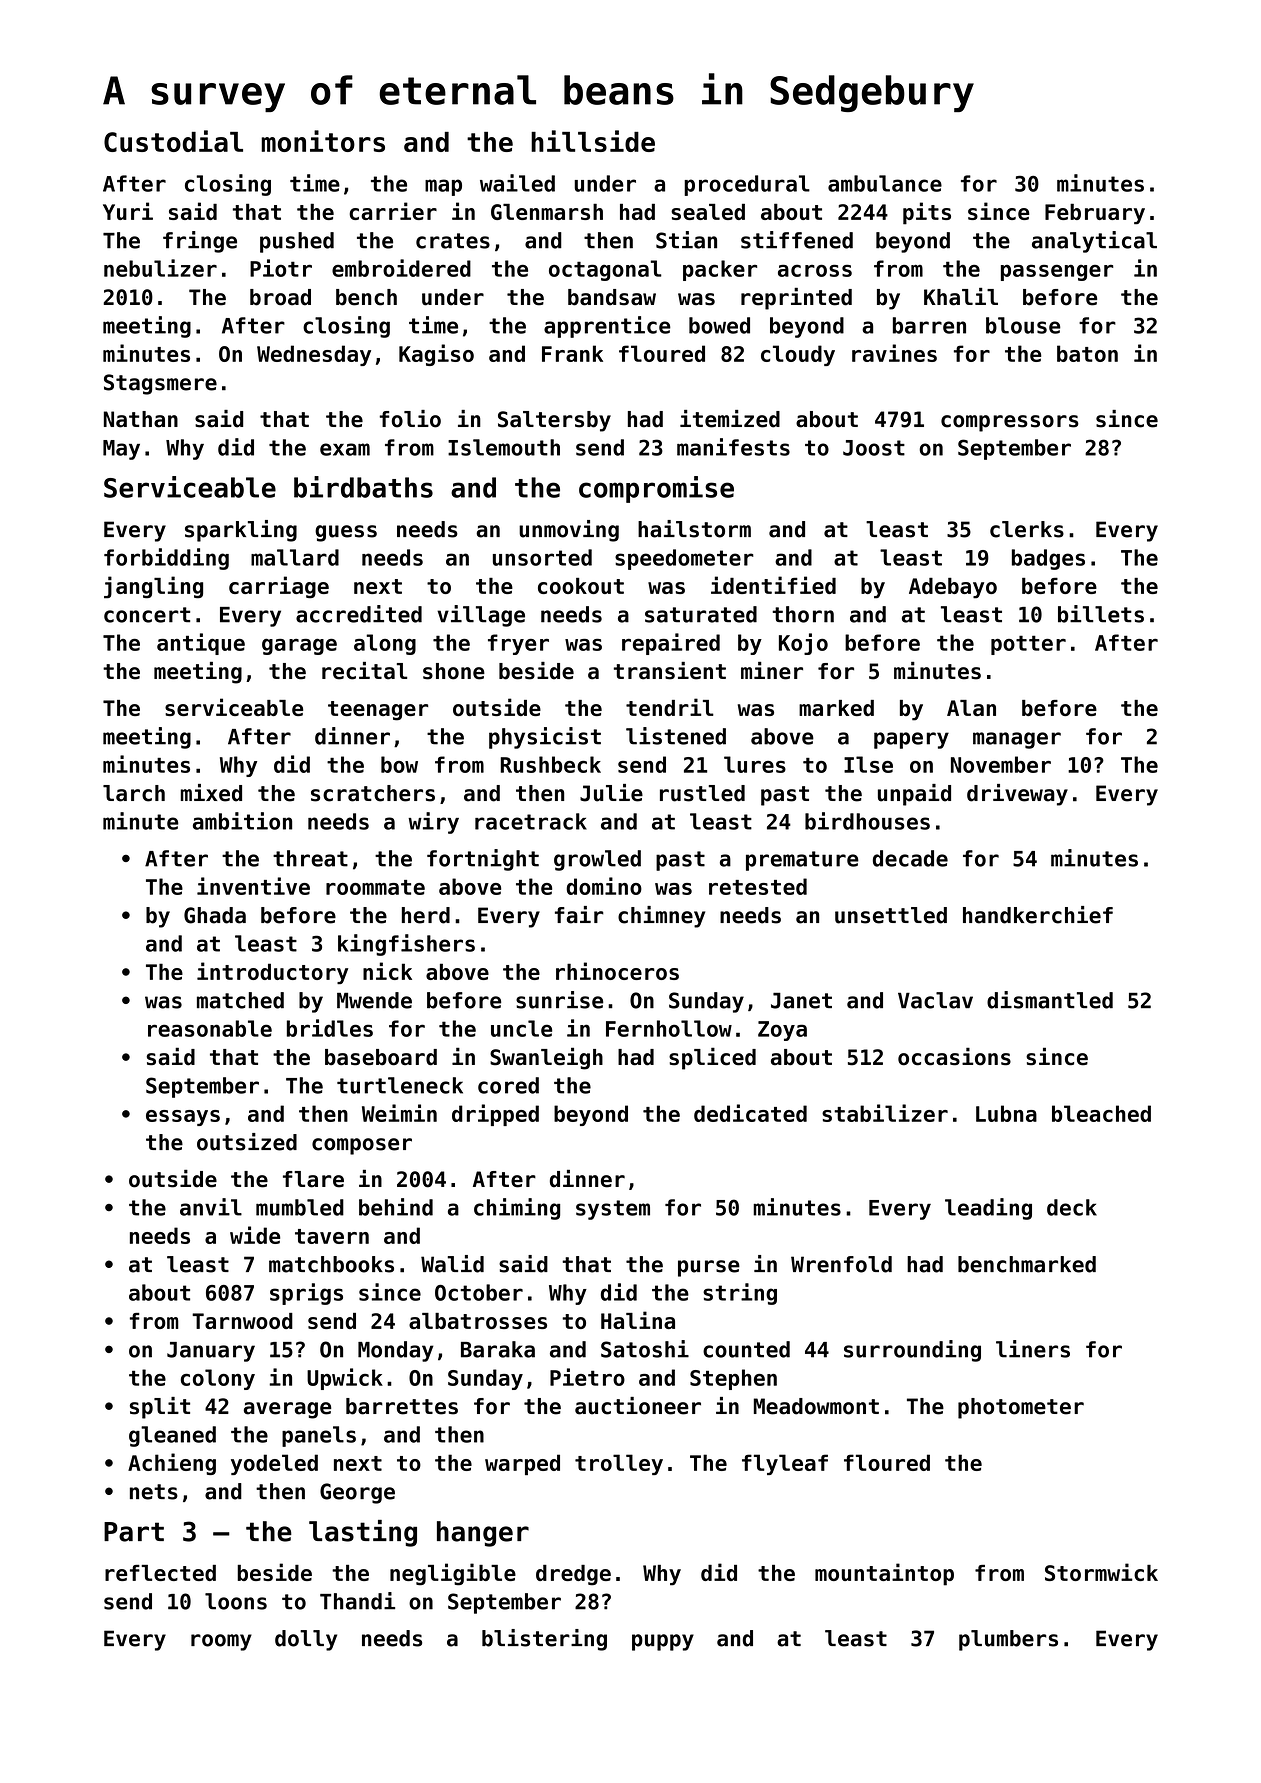 The image size is (1261, 1783). What do you see at coordinates (299, 646) in the screenshot?
I see `garage` at bounding box center [299, 646].
